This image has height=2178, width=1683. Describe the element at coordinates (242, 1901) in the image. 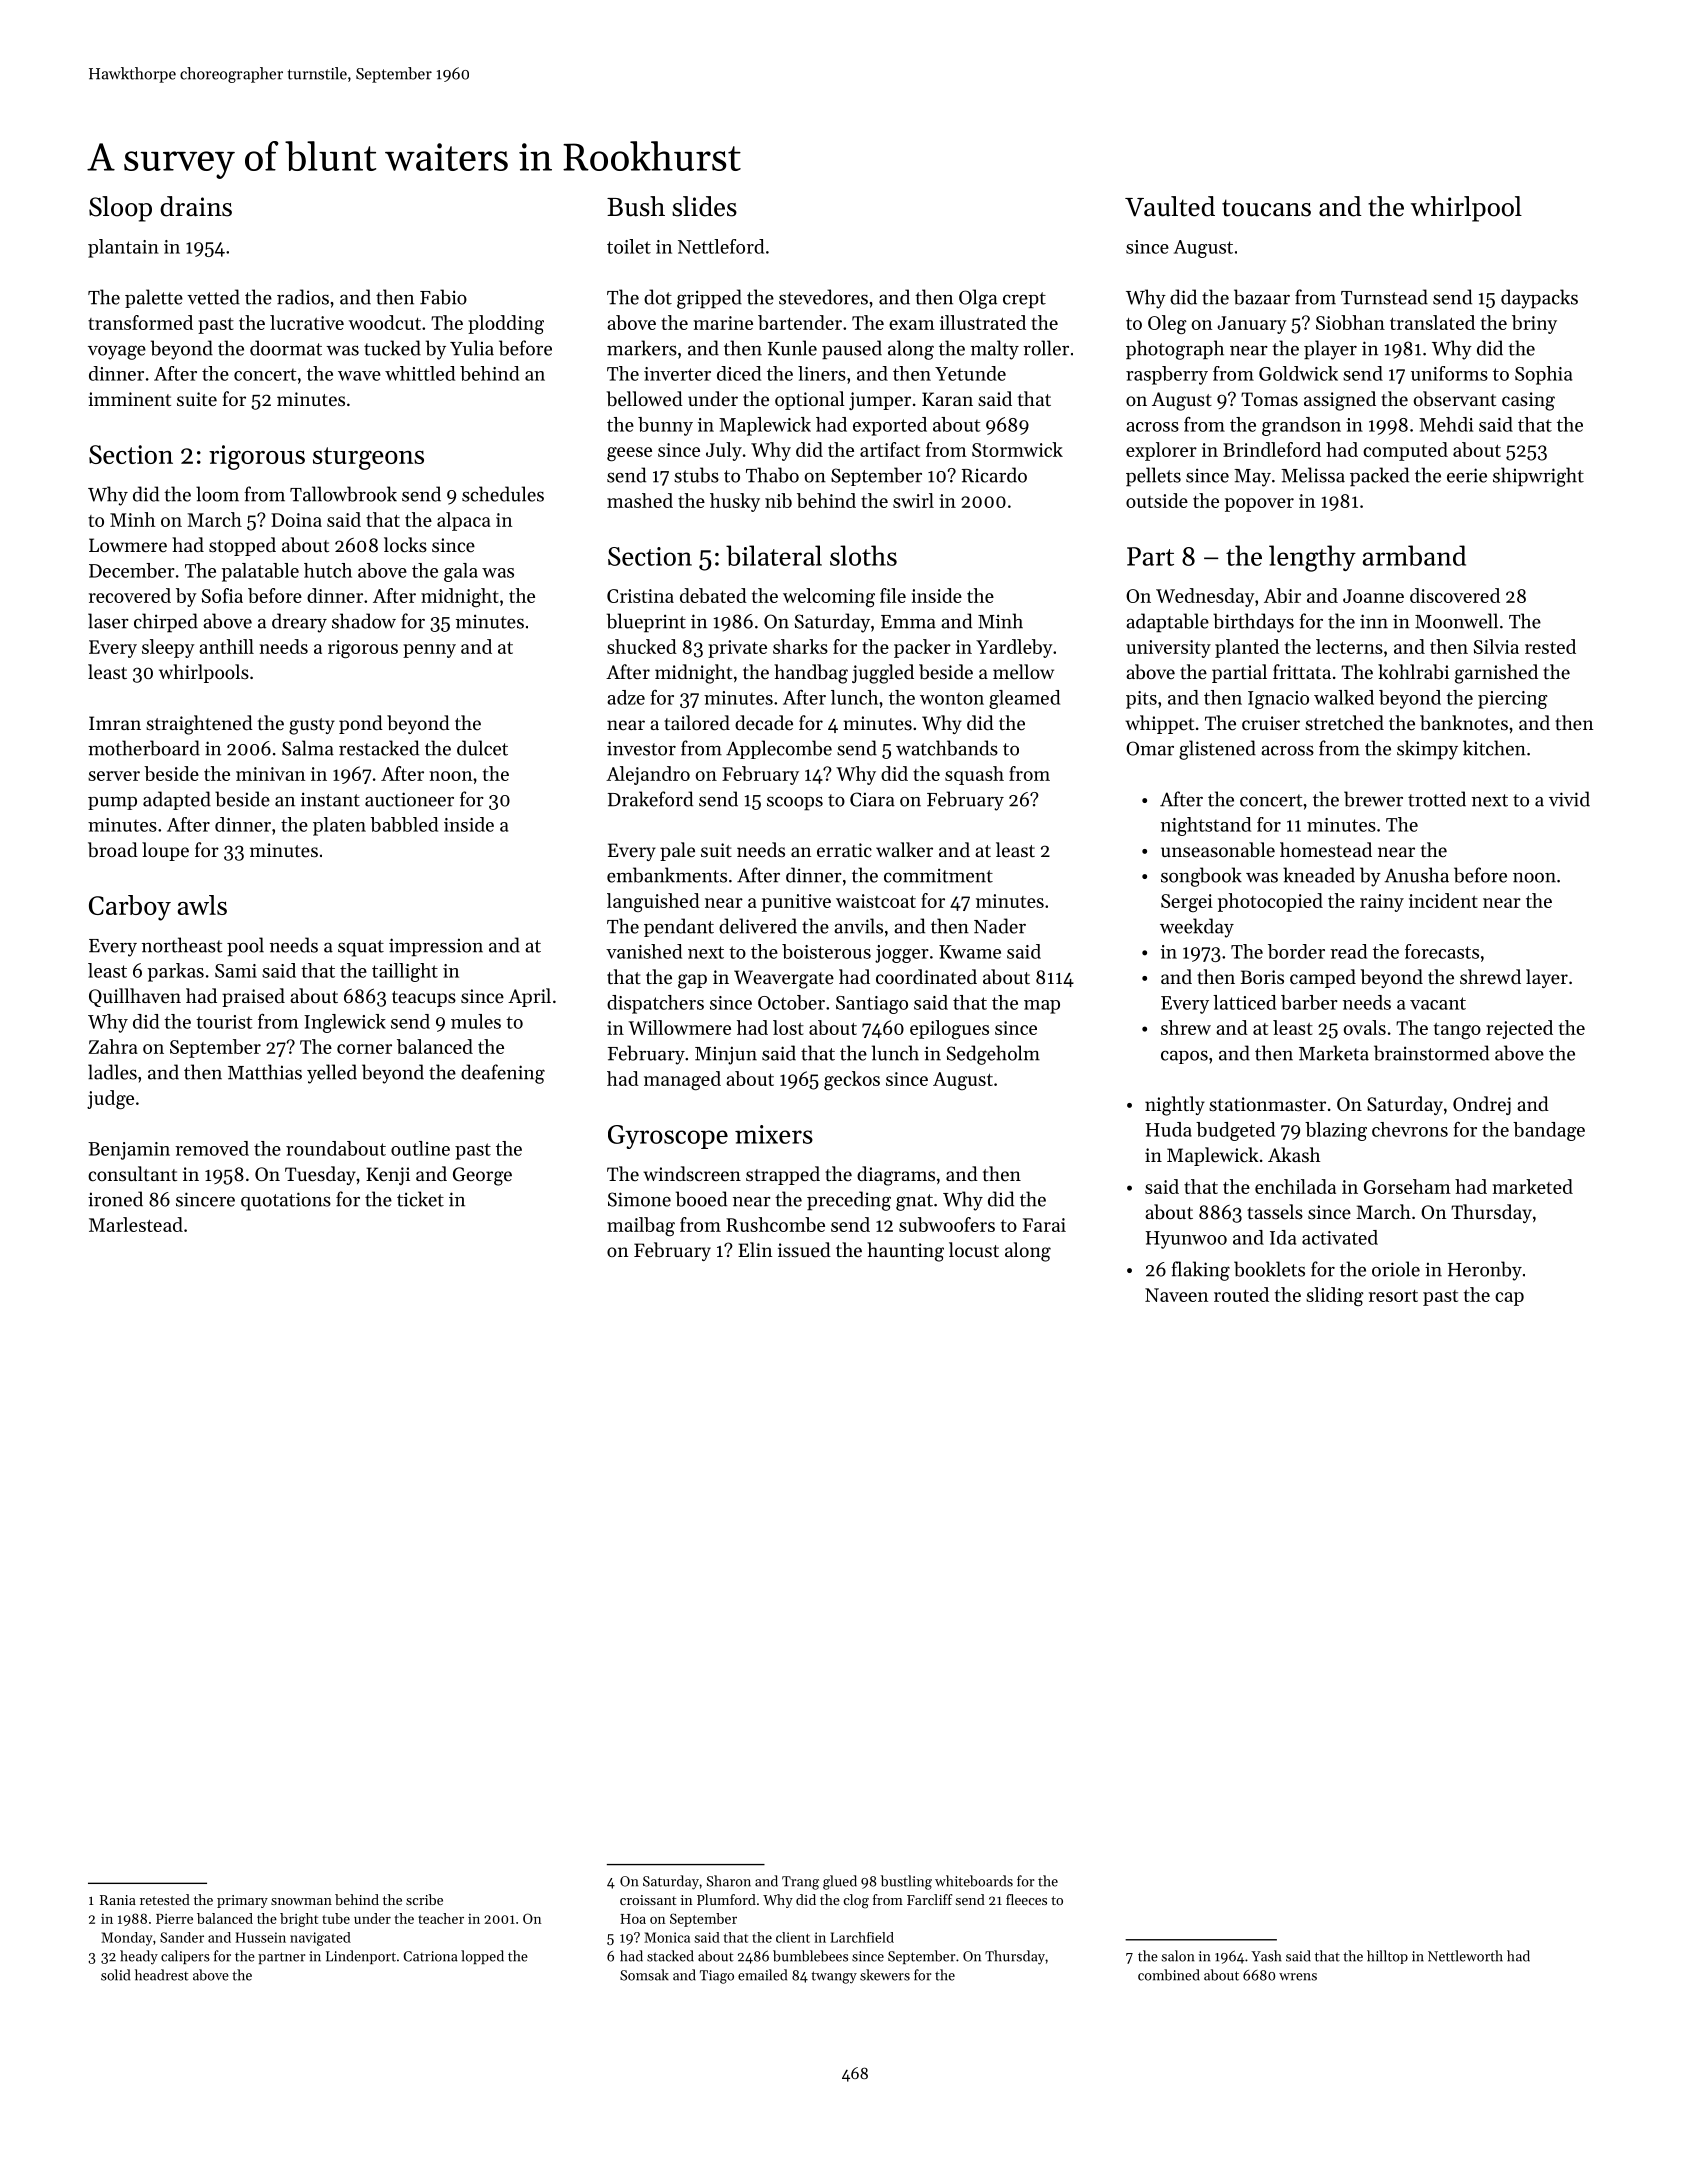

I see `primary` at that location.
